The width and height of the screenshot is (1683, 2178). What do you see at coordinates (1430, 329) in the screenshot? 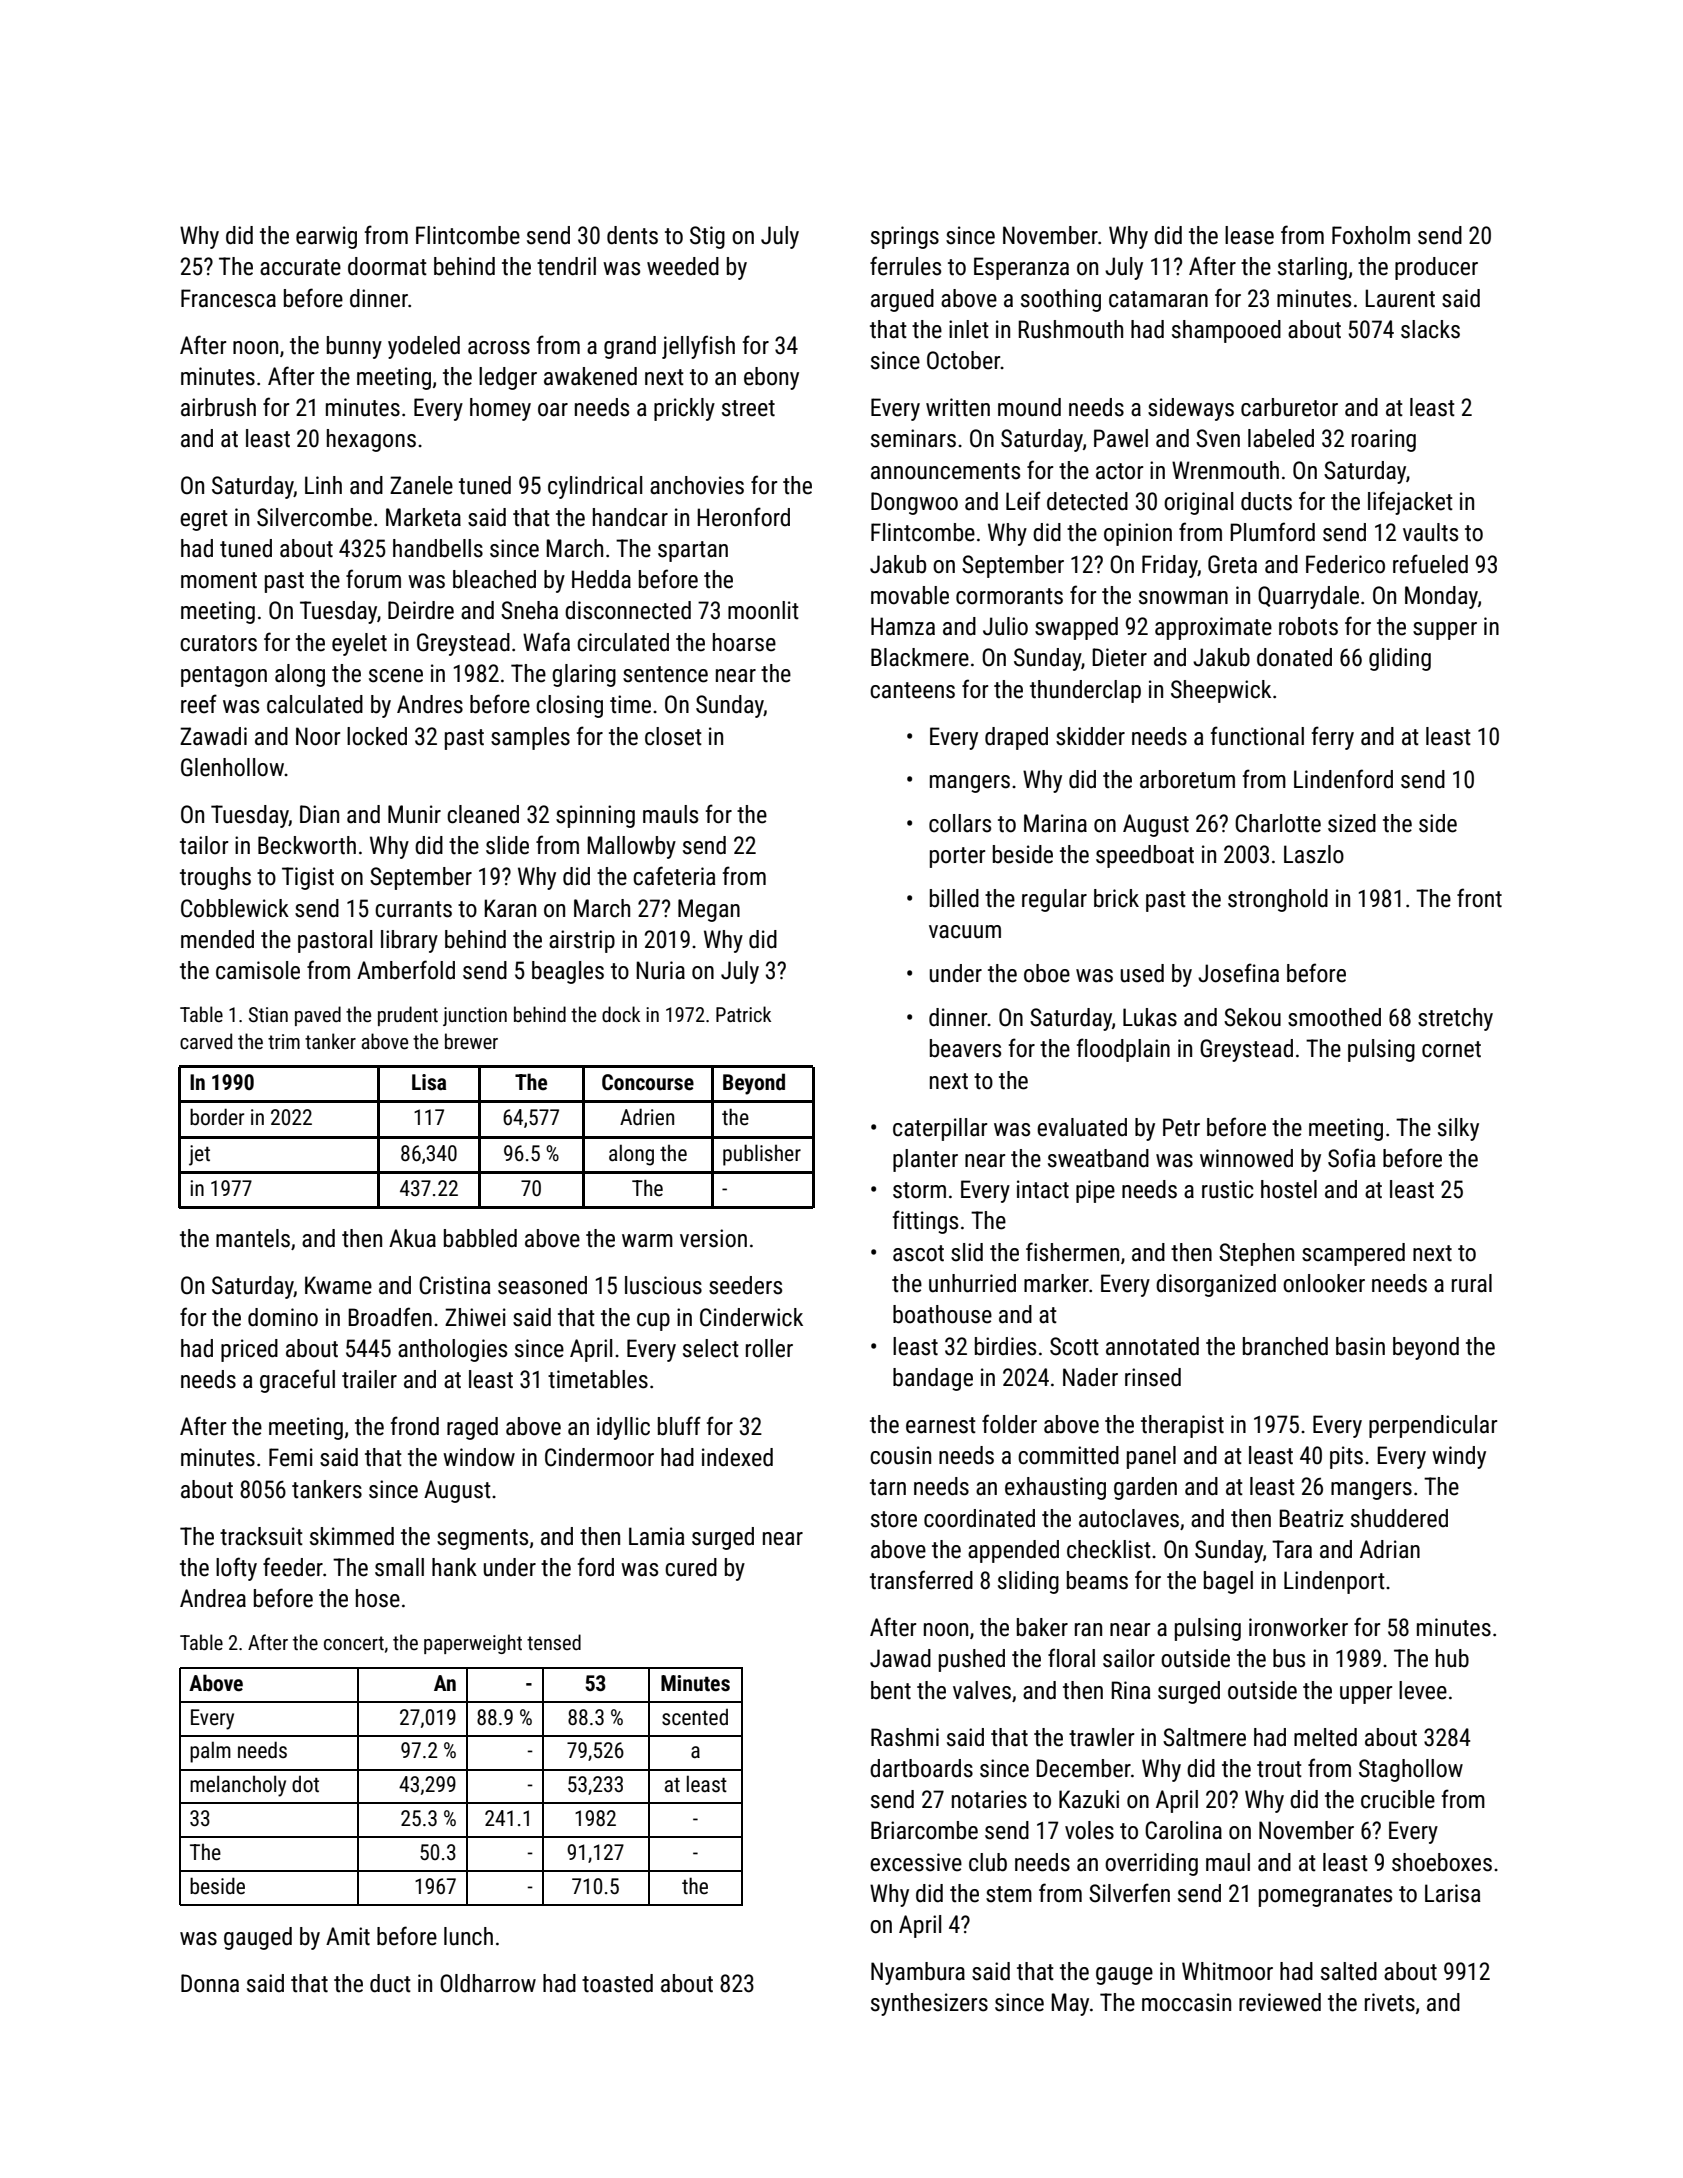
I see `slacks` at bounding box center [1430, 329].
